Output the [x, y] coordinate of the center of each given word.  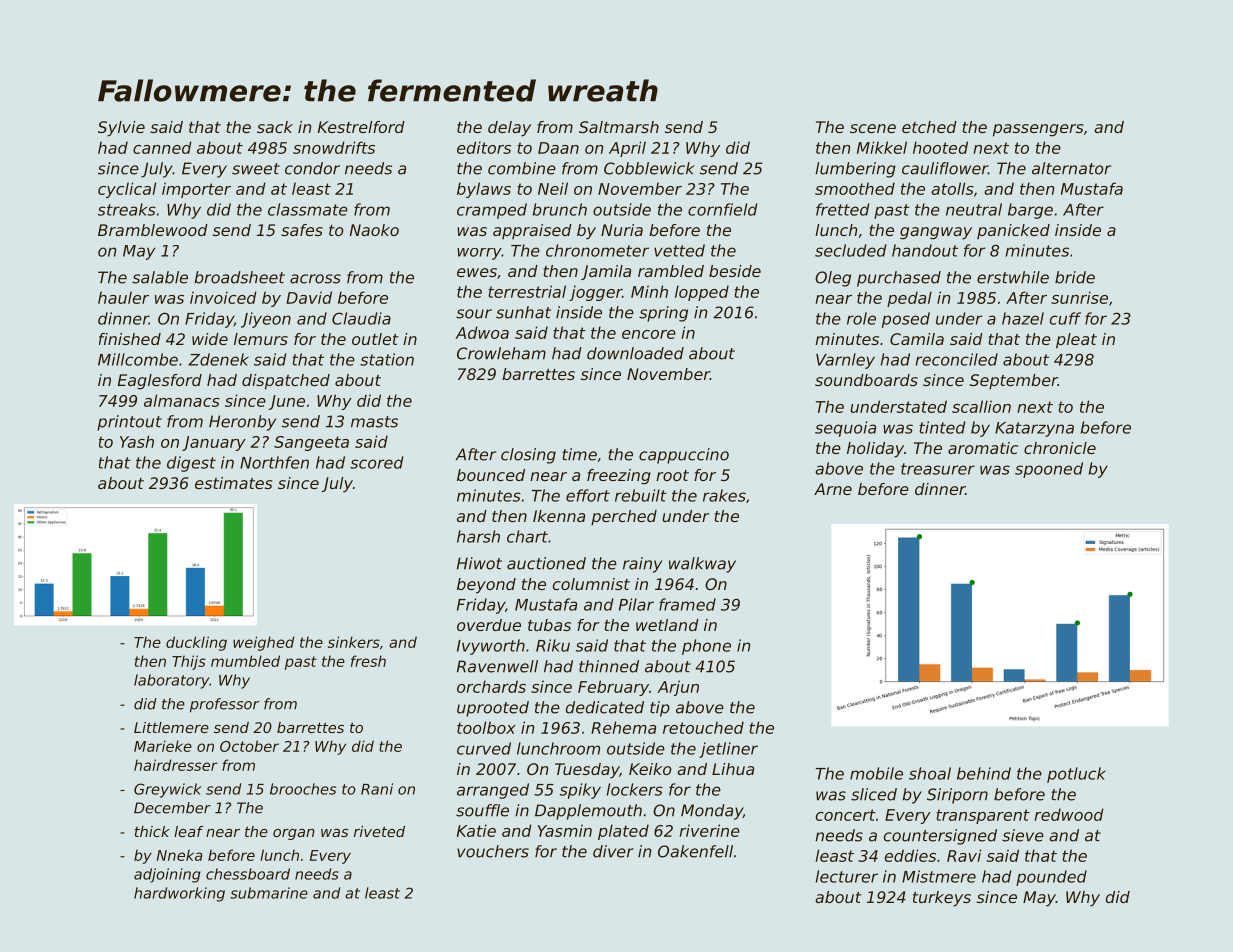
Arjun [678, 688]
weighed [263, 643]
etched [929, 127]
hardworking [179, 894]
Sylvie [121, 129]
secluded [850, 250]
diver [613, 851]
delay [509, 129]
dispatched [286, 382]
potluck [1076, 775]
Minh [649, 291]
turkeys [942, 899]
